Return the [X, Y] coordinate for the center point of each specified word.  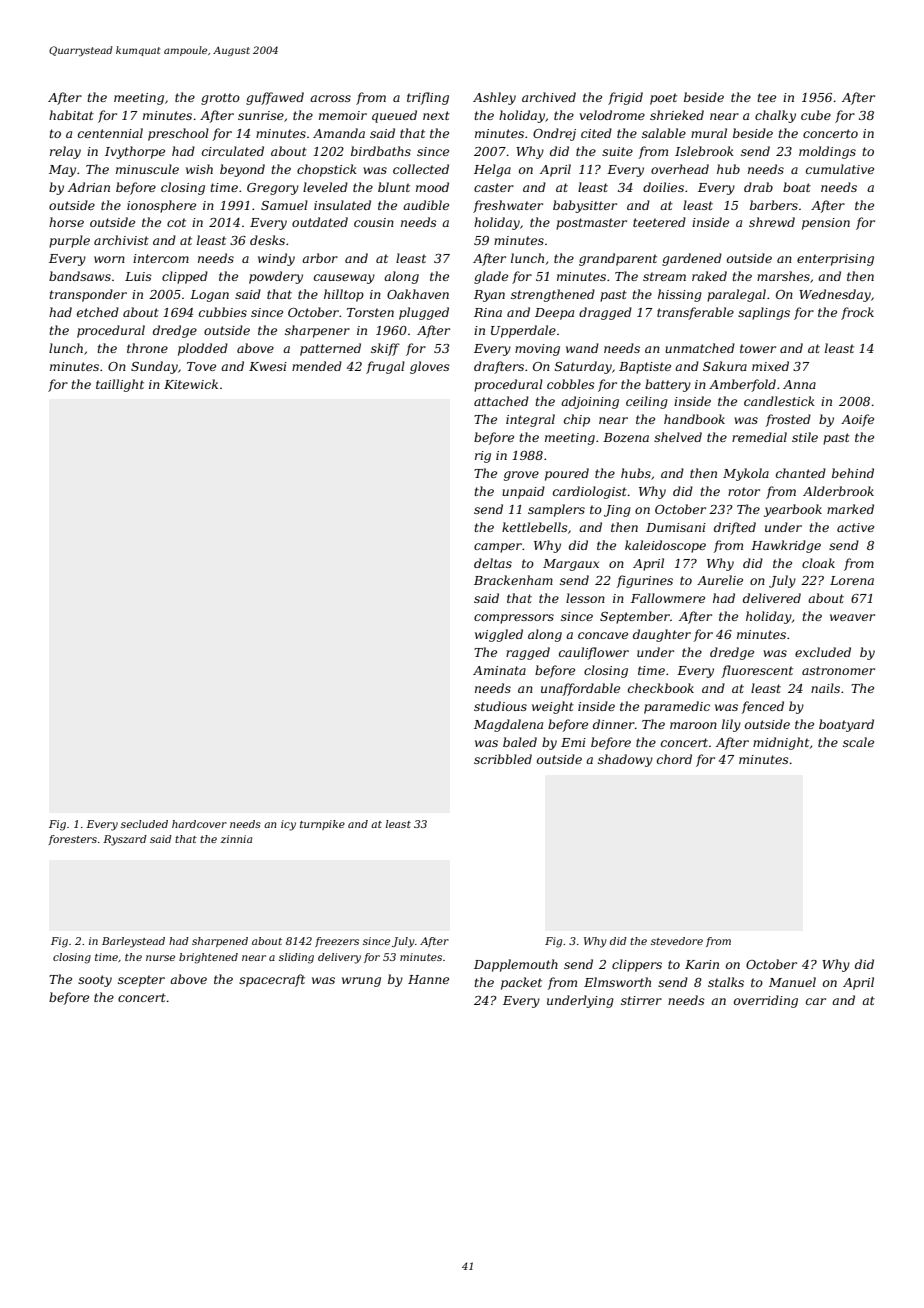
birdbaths [381, 151]
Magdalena [508, 725]
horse [66, 222]
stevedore [677, 941]
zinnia [236, 839]
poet [663, 99]
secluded [144, 824]
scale [858, 742]
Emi [573, 742]
